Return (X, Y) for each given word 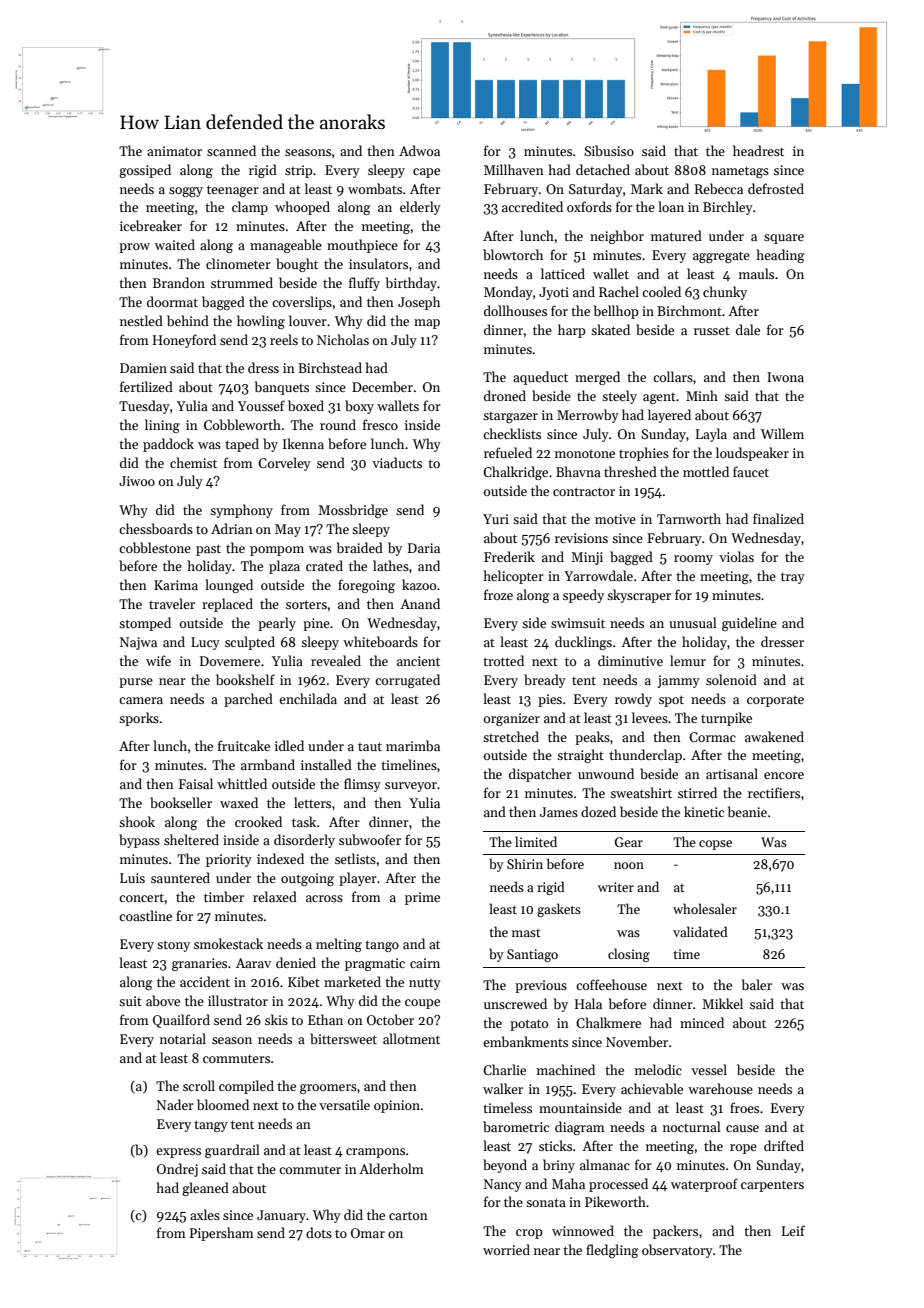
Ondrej (177, 1170)
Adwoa (419, 150)
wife (158, 660)
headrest (758, 150)
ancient (418, 661)
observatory (677, 1251)
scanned (231, 150)
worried (506, 1249)
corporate (775, 701)
